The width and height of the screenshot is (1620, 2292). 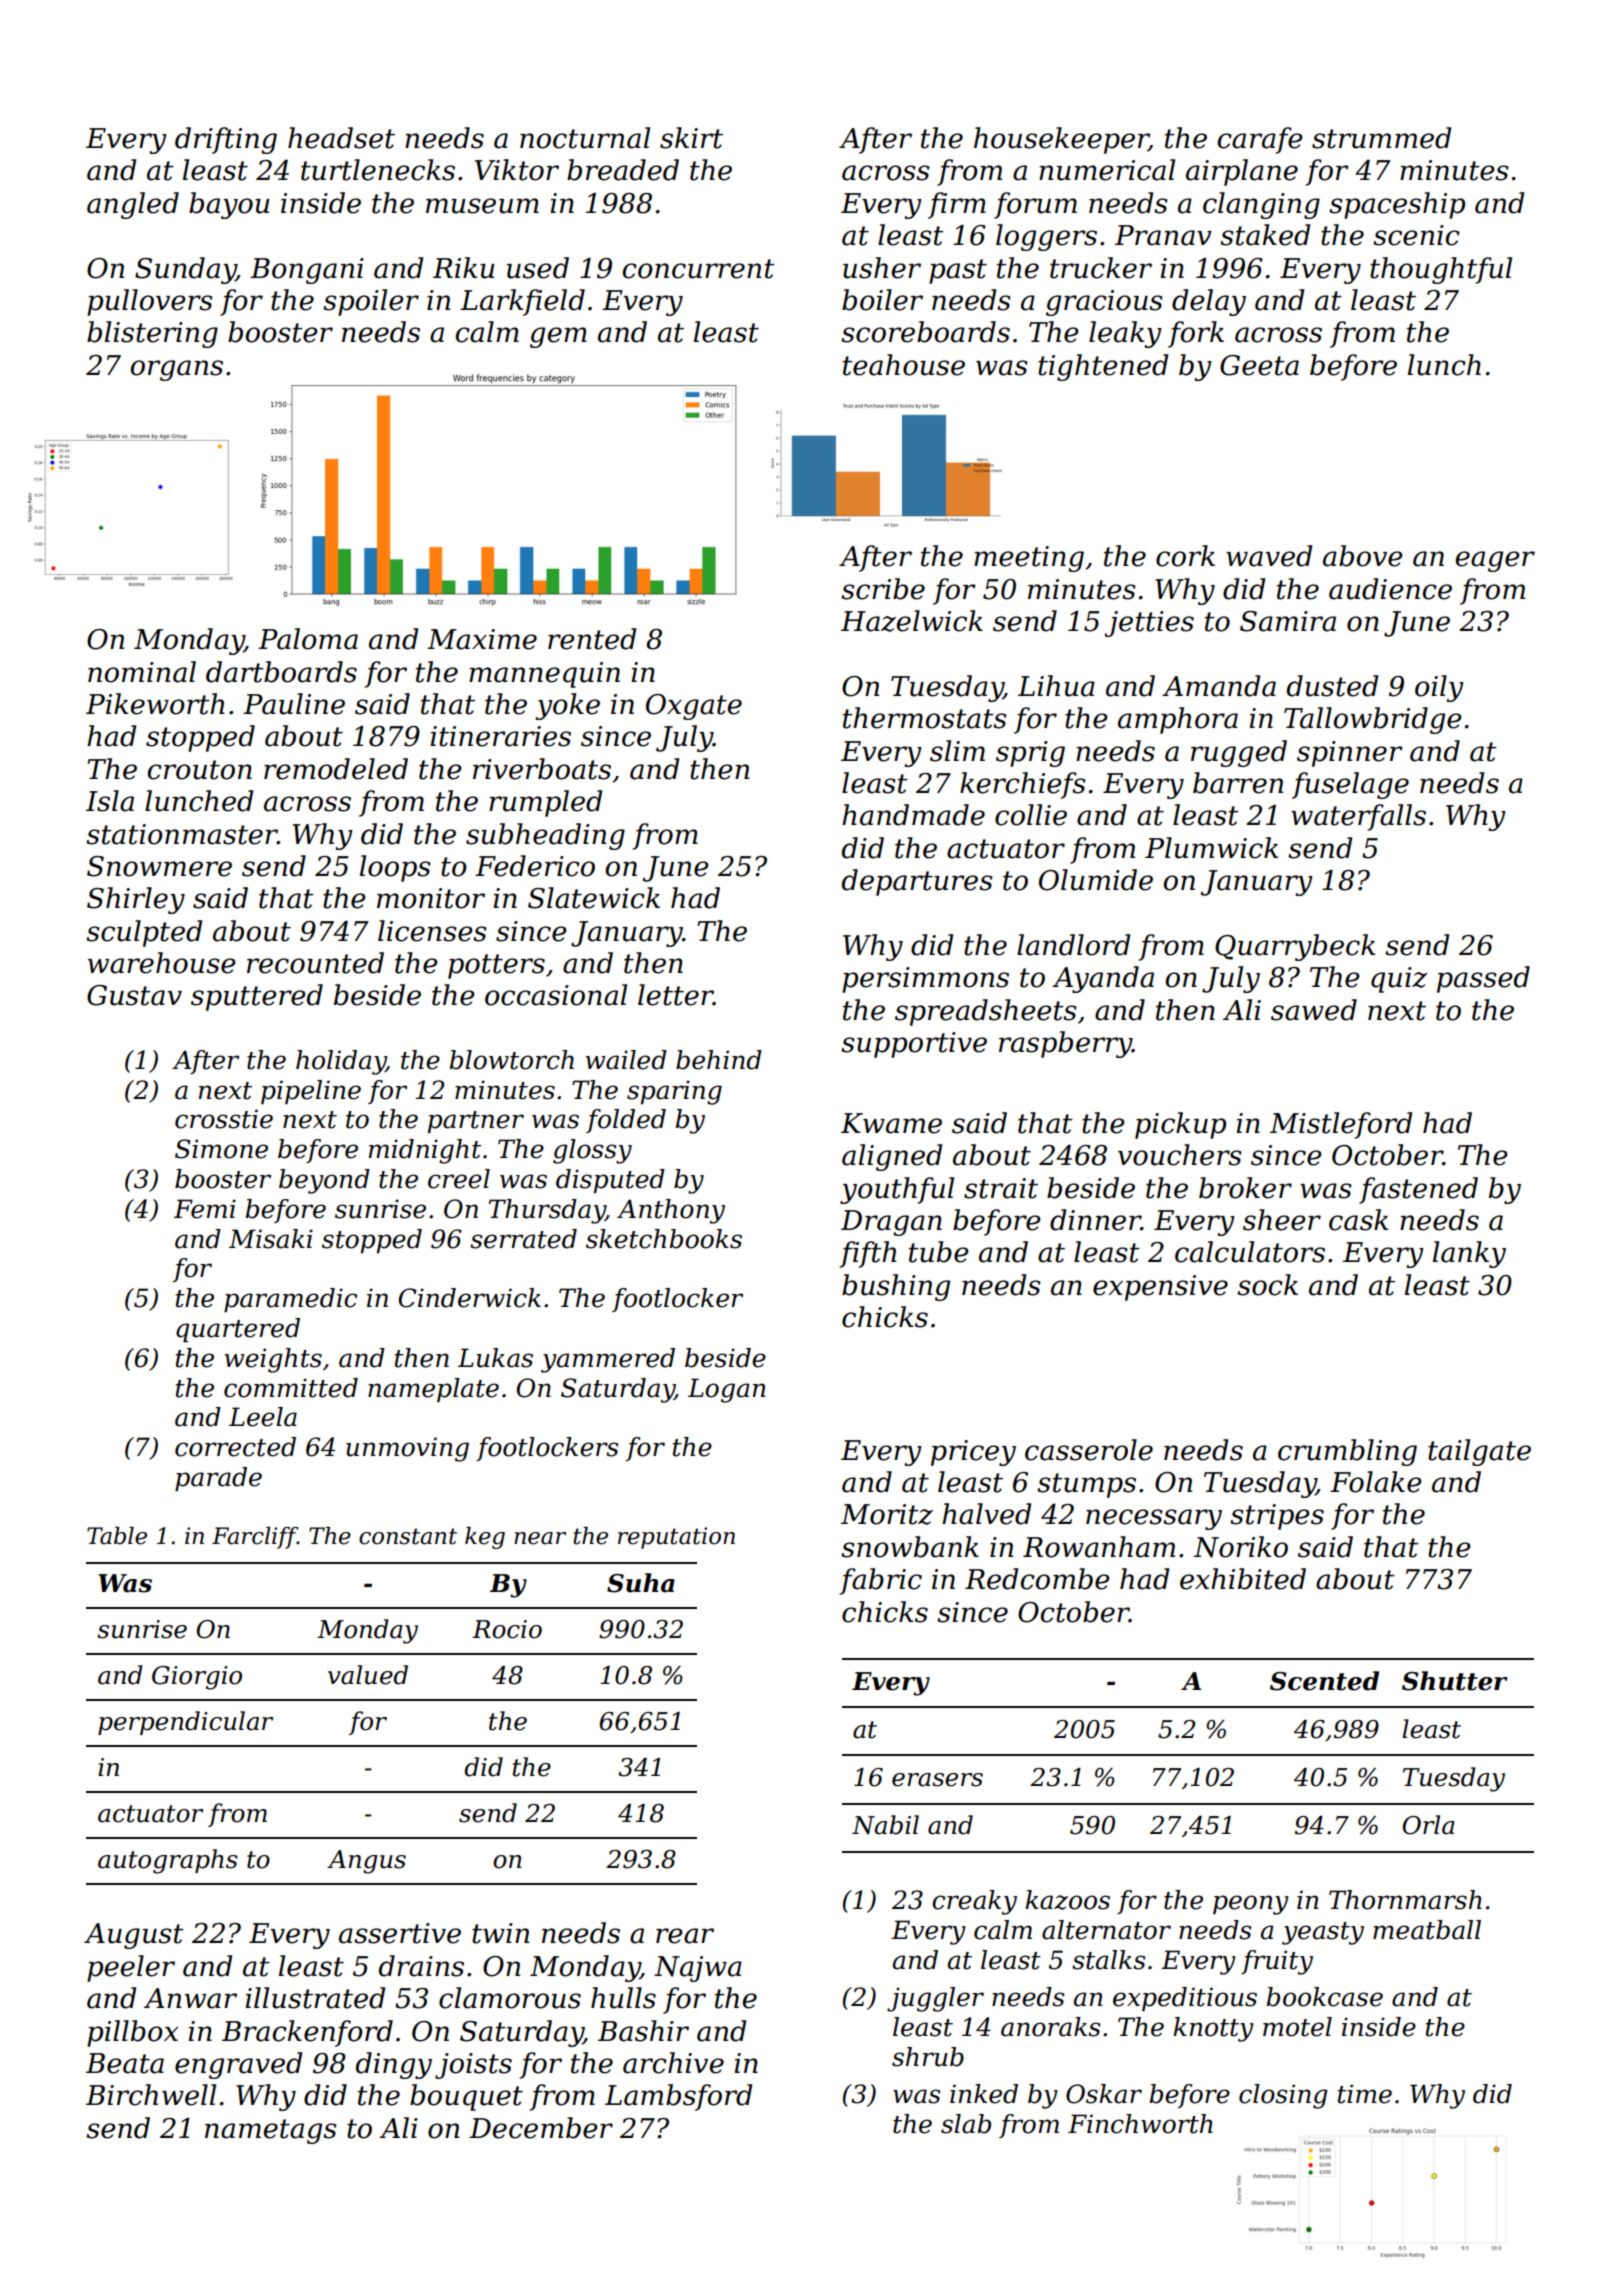 I want to click on Quarrybeck, so click(x=1295, y=947).
